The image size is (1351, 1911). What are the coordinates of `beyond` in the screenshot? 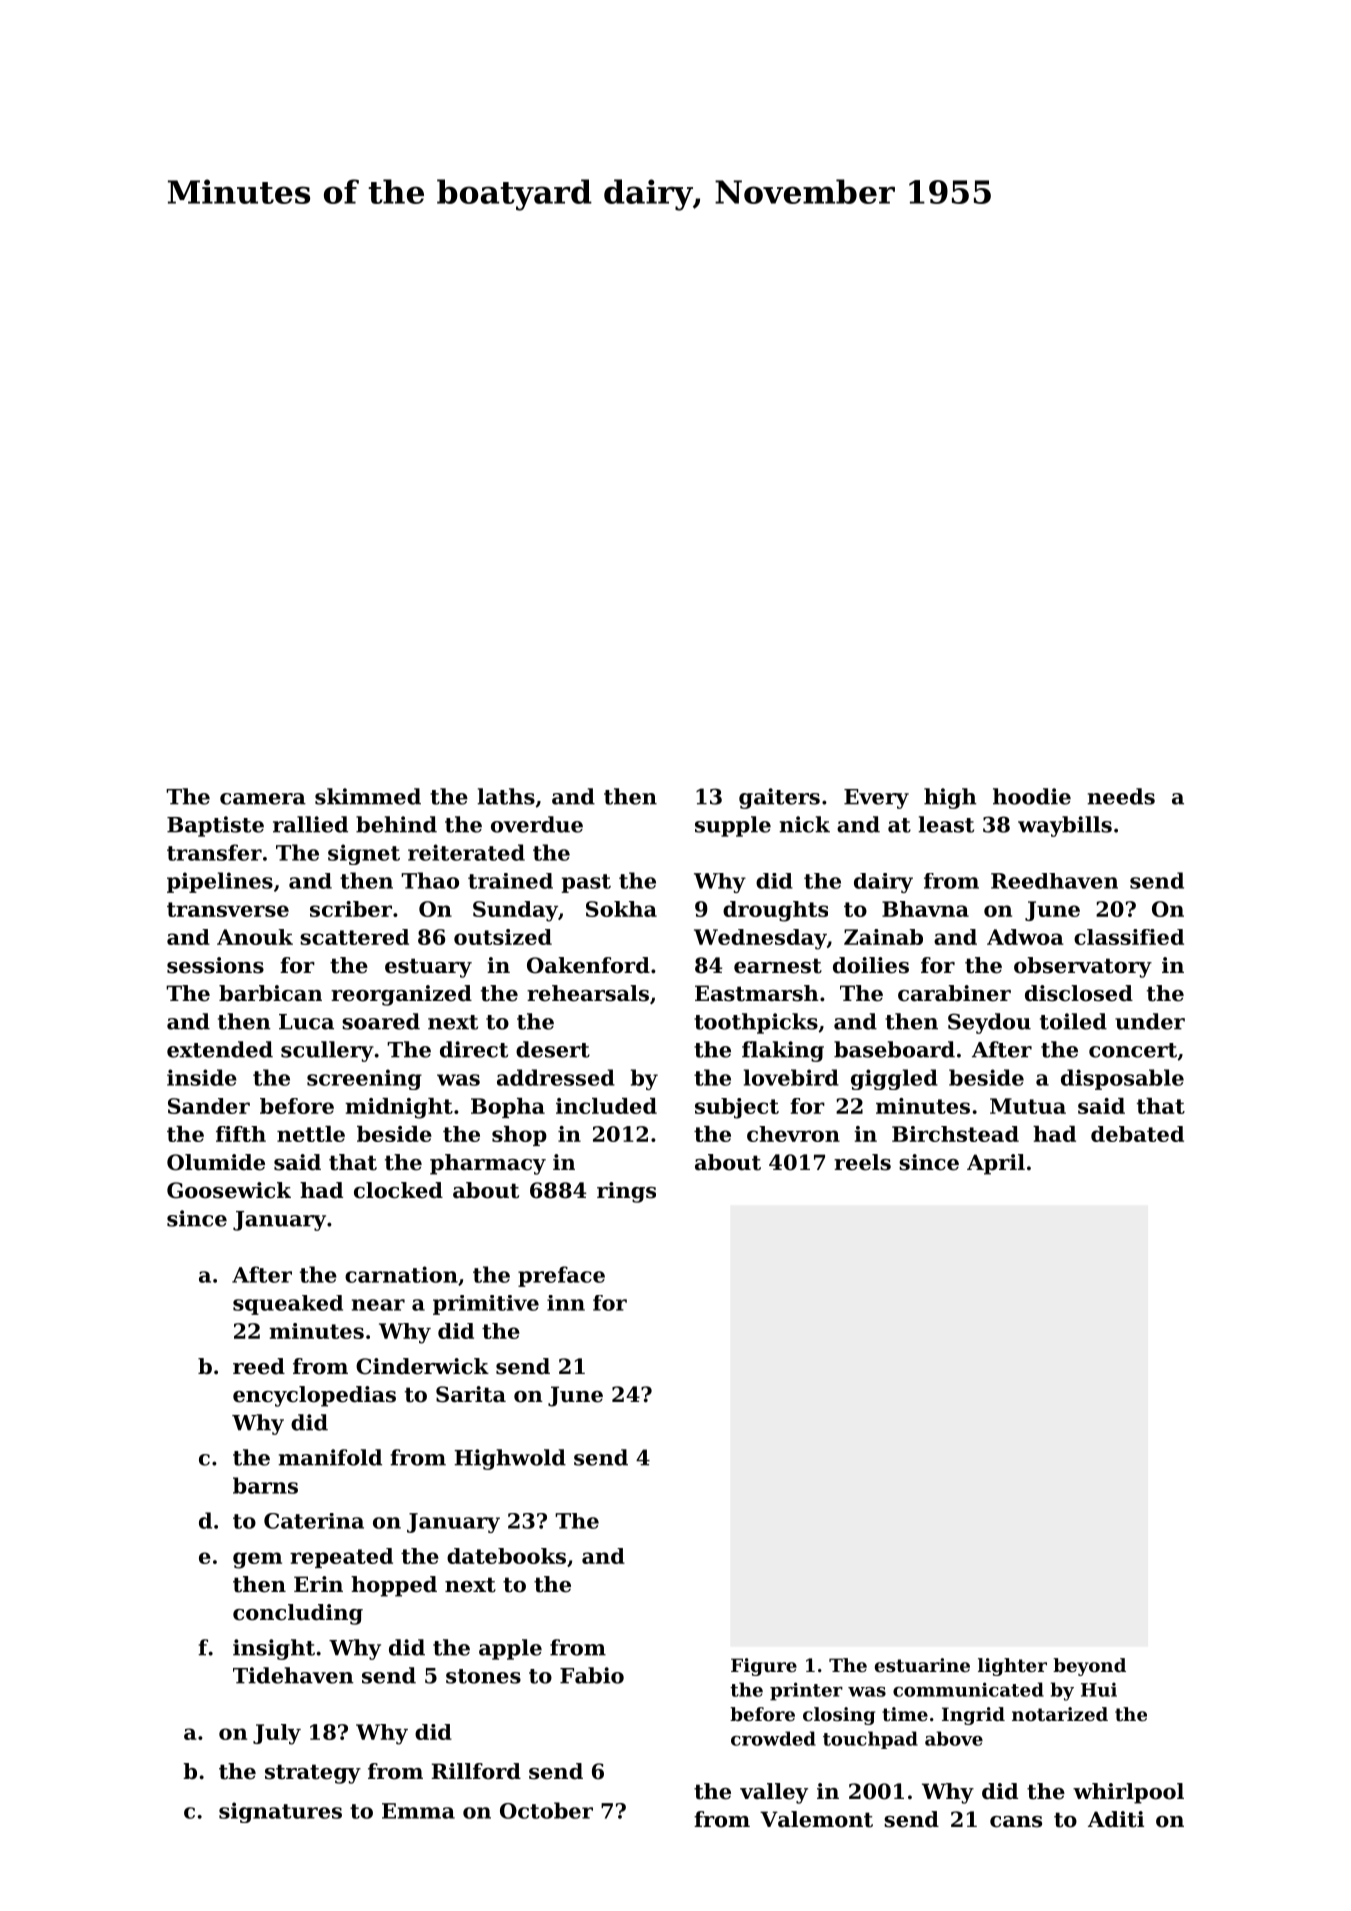 It's located at (1089, 1667).
